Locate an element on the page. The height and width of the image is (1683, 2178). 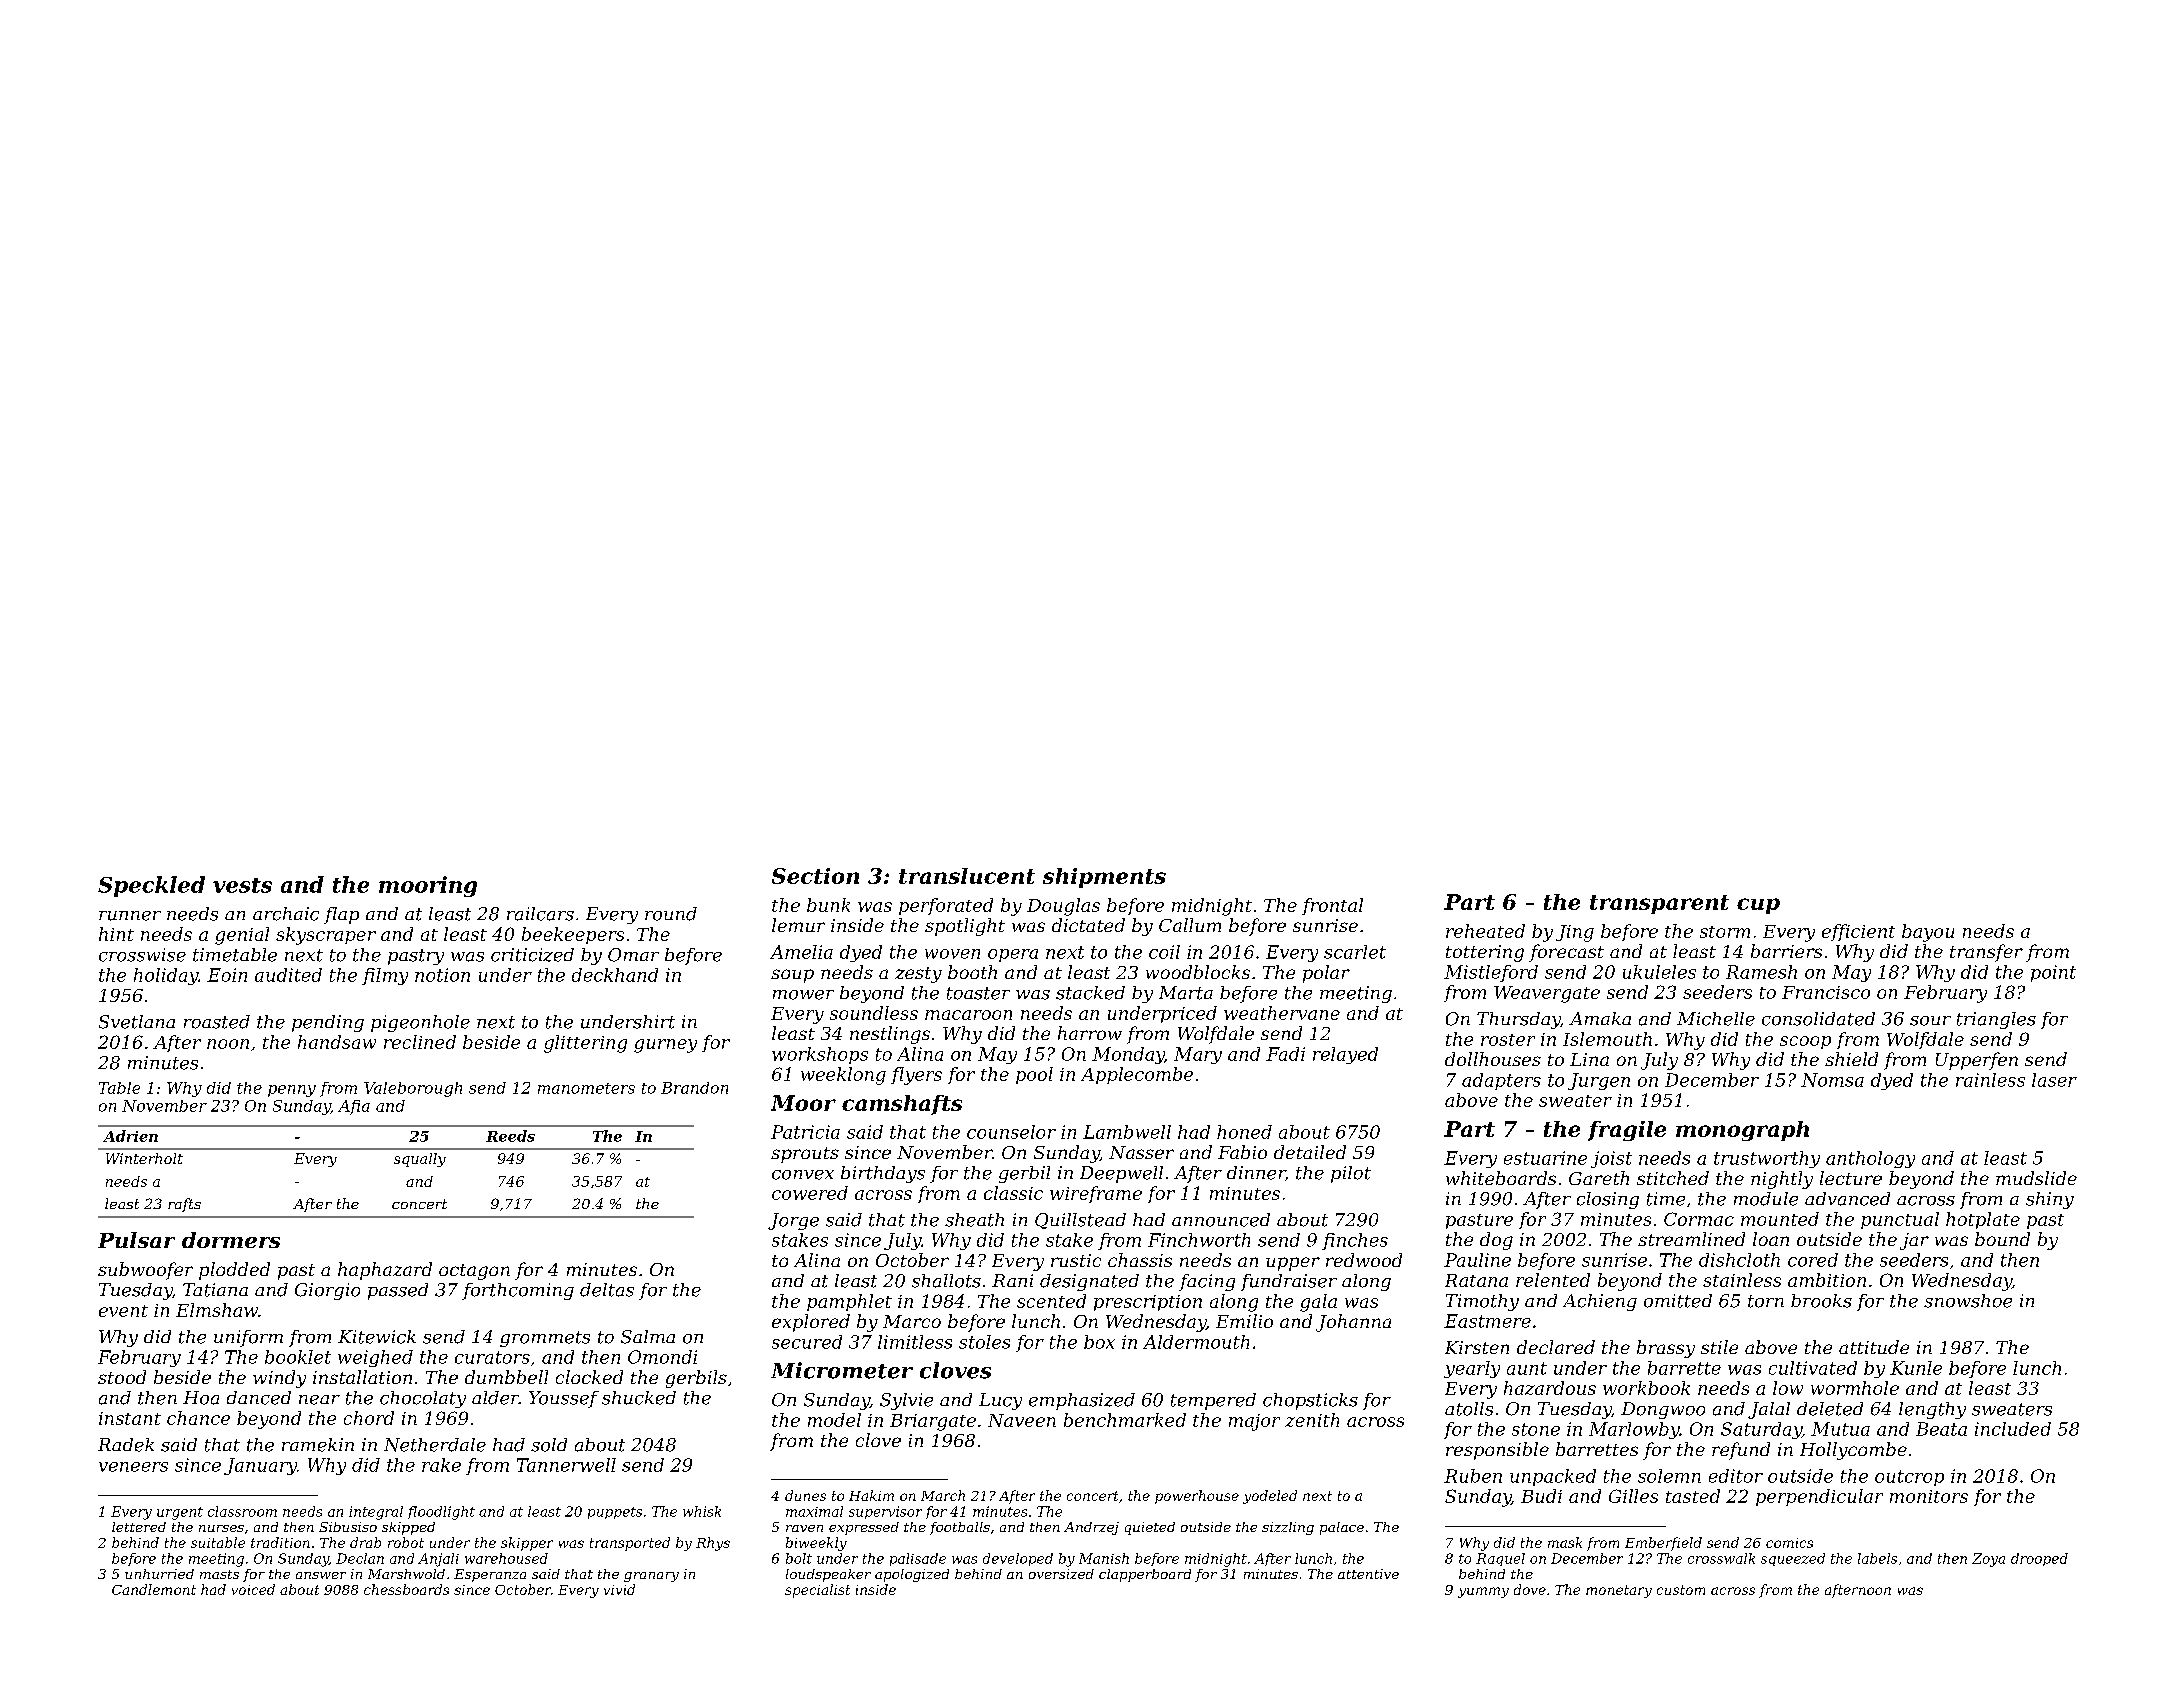
shipments is located at coordinates (1104, 878).
